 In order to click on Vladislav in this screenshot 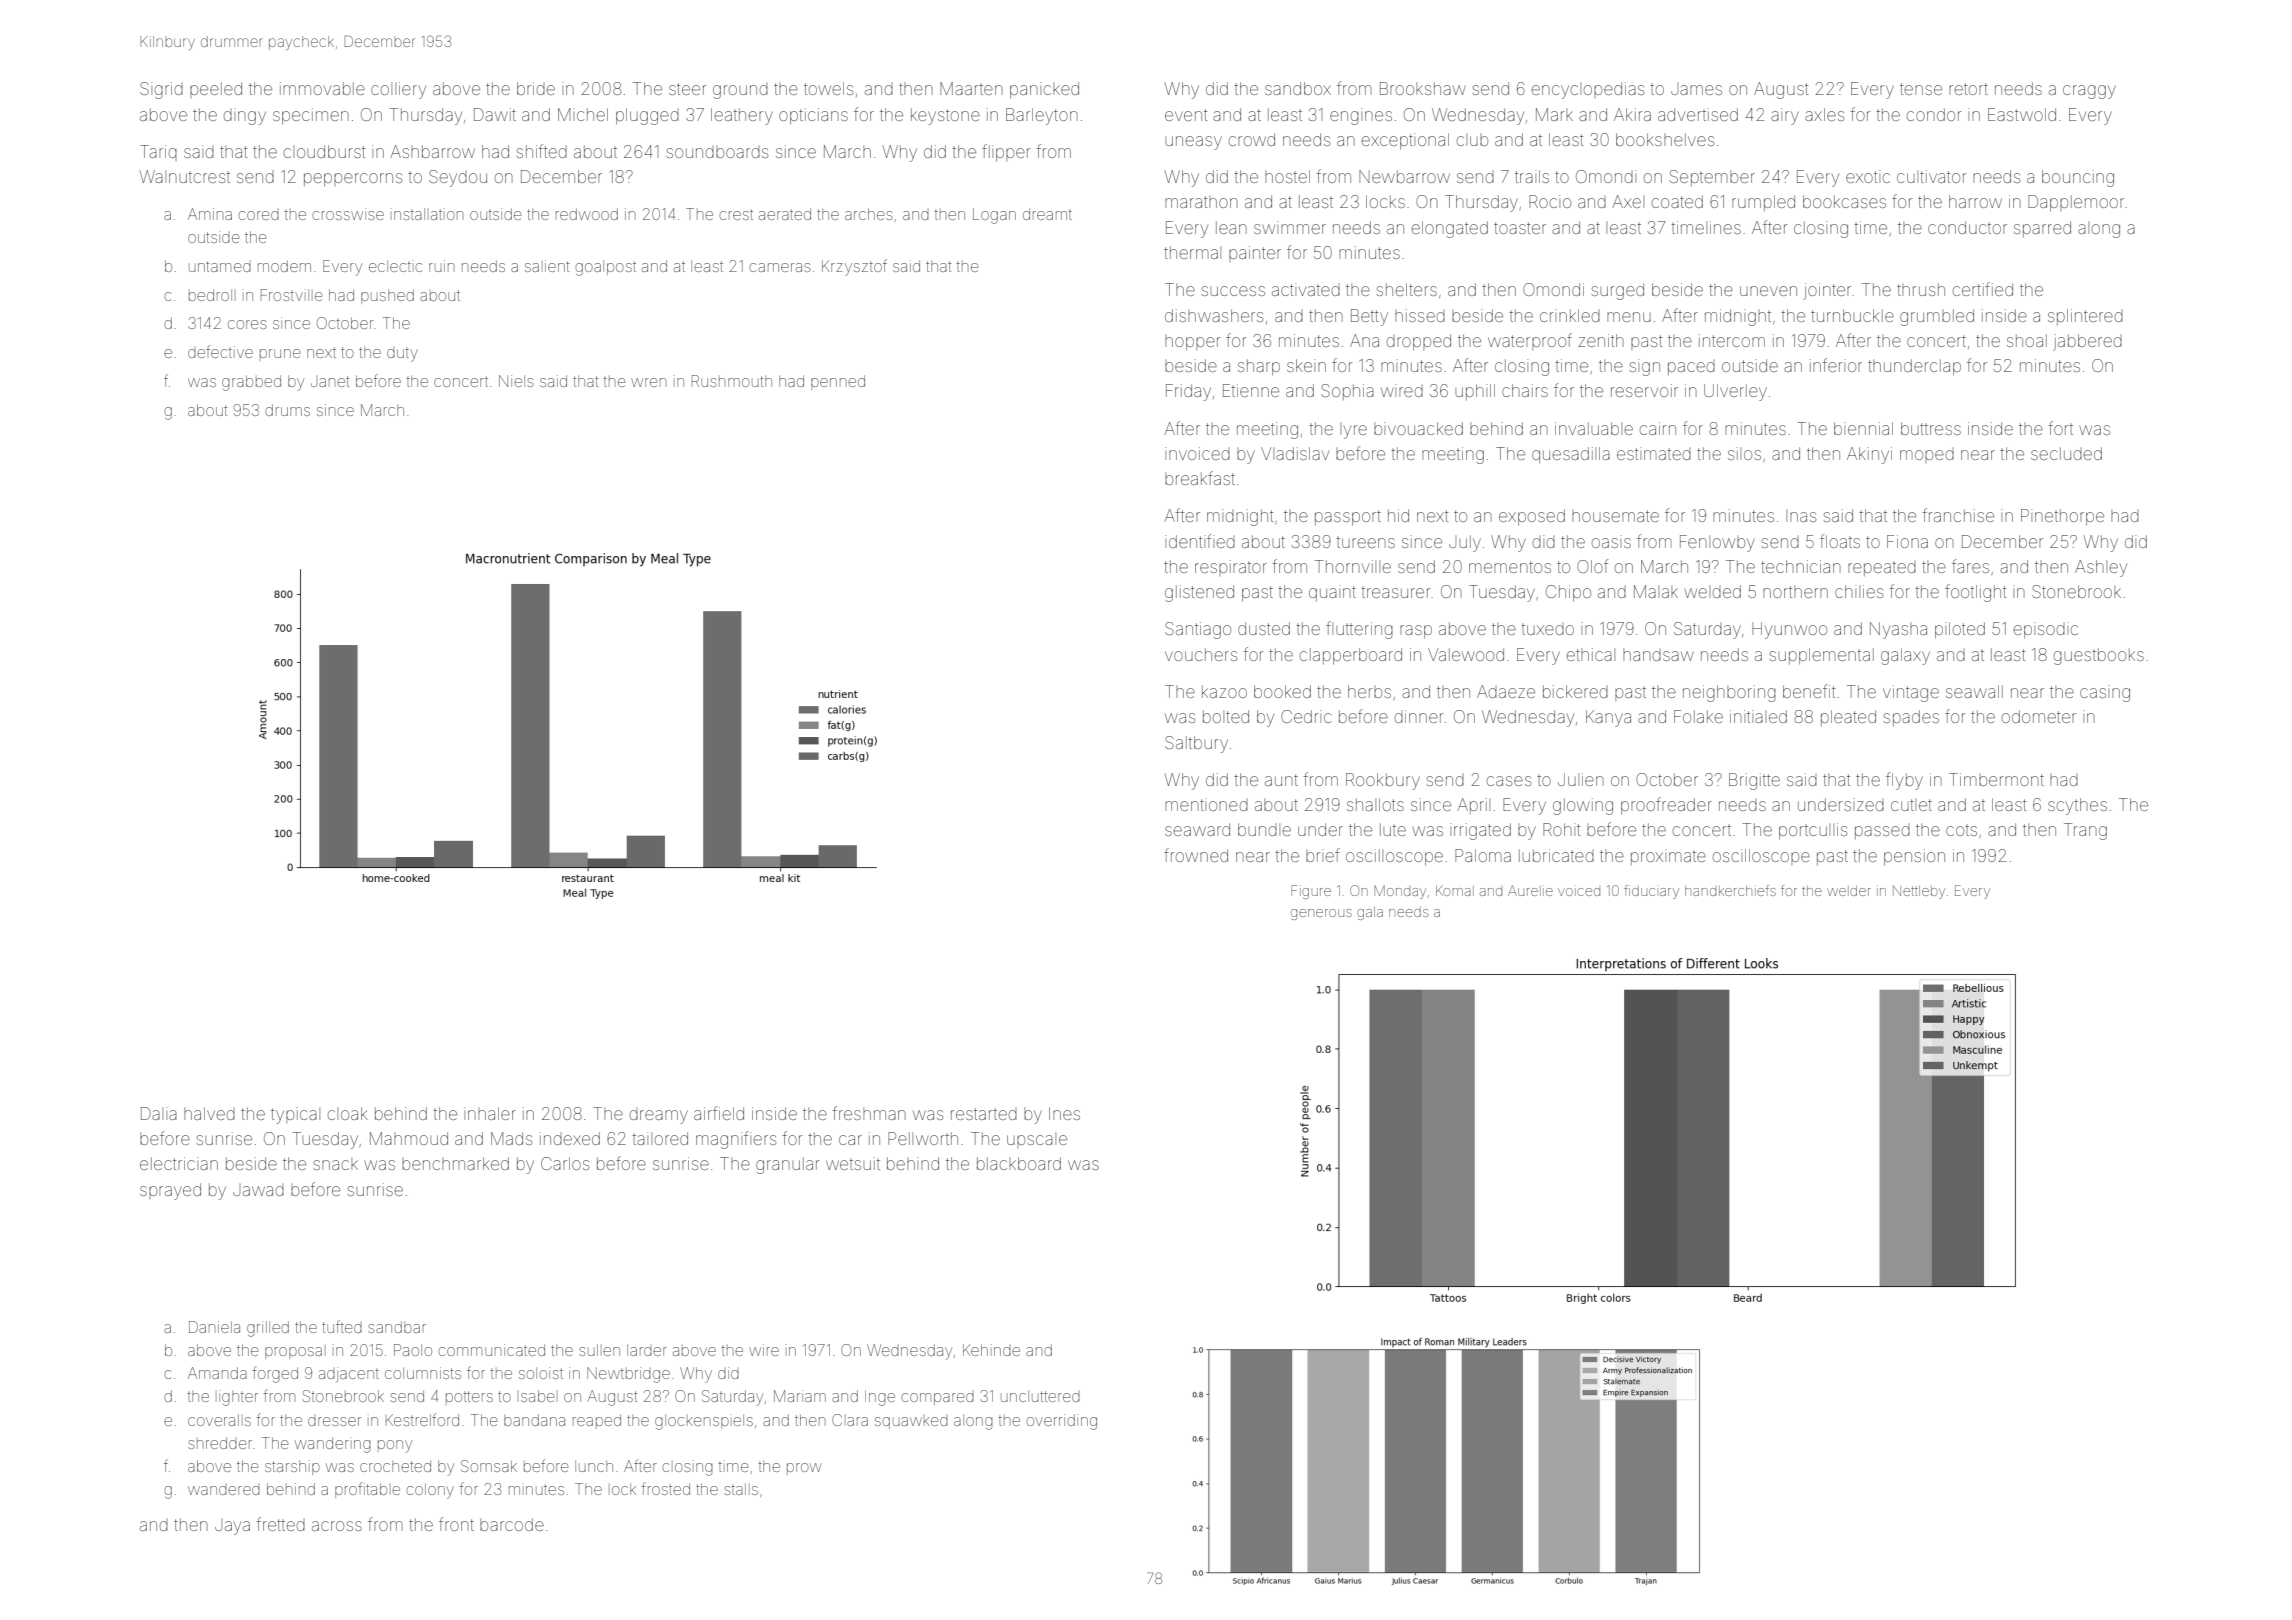, I will do `click(1295, 453)`.
